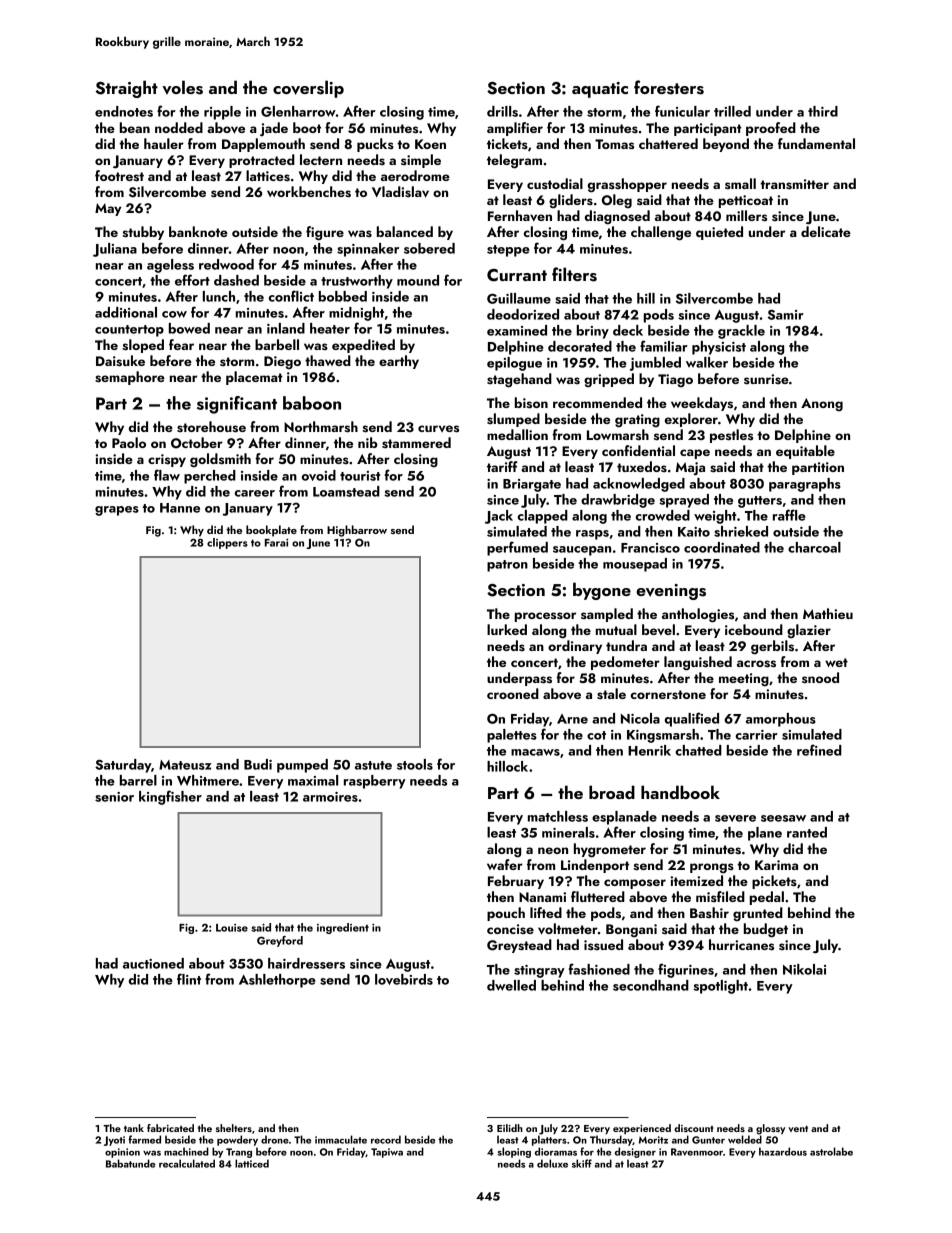  Describe the element at coordinates (558, 816) in the page. I see `matchless` at that location.
